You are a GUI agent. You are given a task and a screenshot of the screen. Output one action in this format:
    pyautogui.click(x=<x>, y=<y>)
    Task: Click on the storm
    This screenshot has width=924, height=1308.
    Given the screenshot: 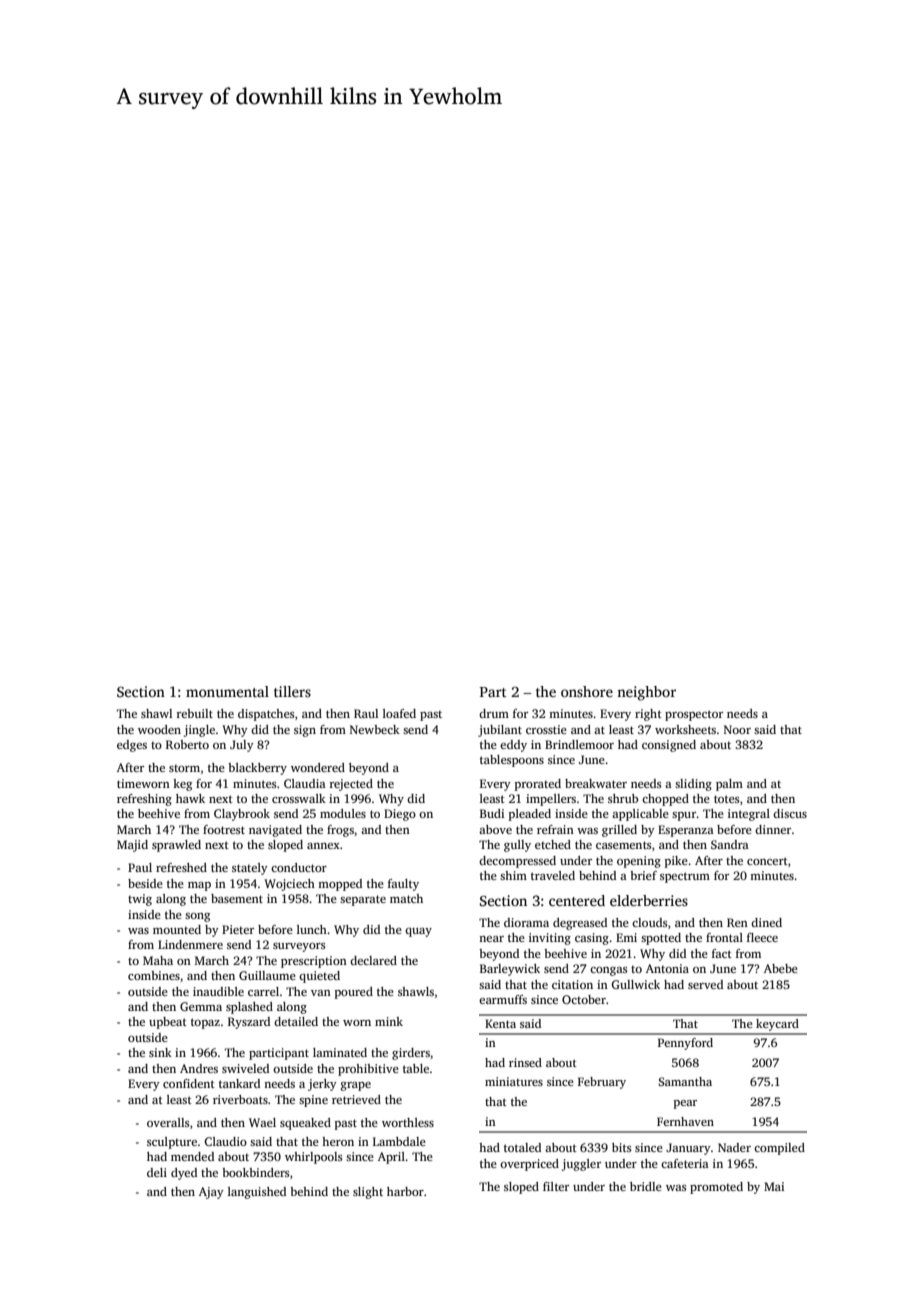 What is the action you would take?
    pyautogui.click(x=184, y=768)
